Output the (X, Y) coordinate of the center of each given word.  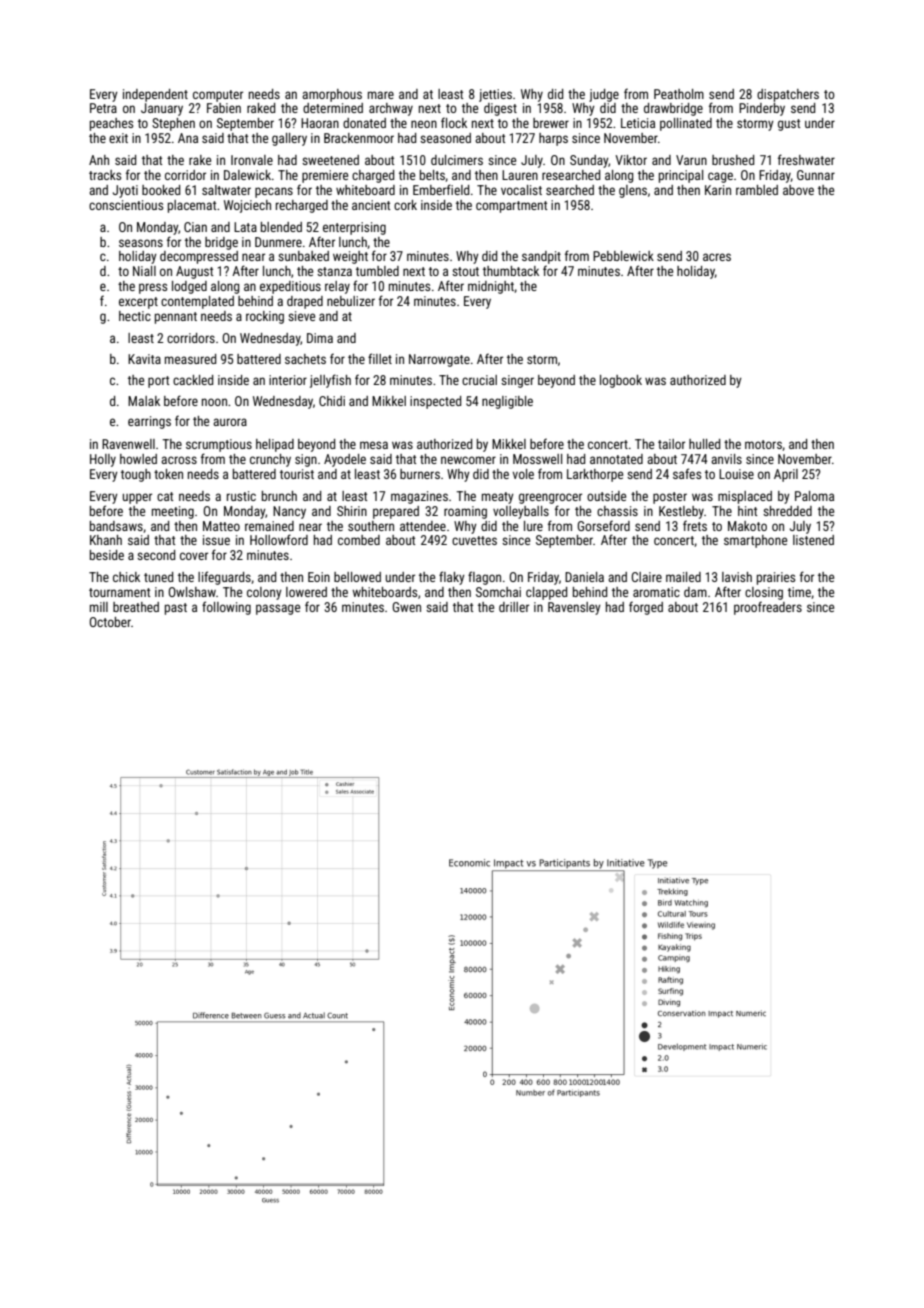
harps (553, 139)
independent (155, 95)
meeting (173, 512)
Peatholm (679, 94)
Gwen (406, 607)
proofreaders (768, 608)
